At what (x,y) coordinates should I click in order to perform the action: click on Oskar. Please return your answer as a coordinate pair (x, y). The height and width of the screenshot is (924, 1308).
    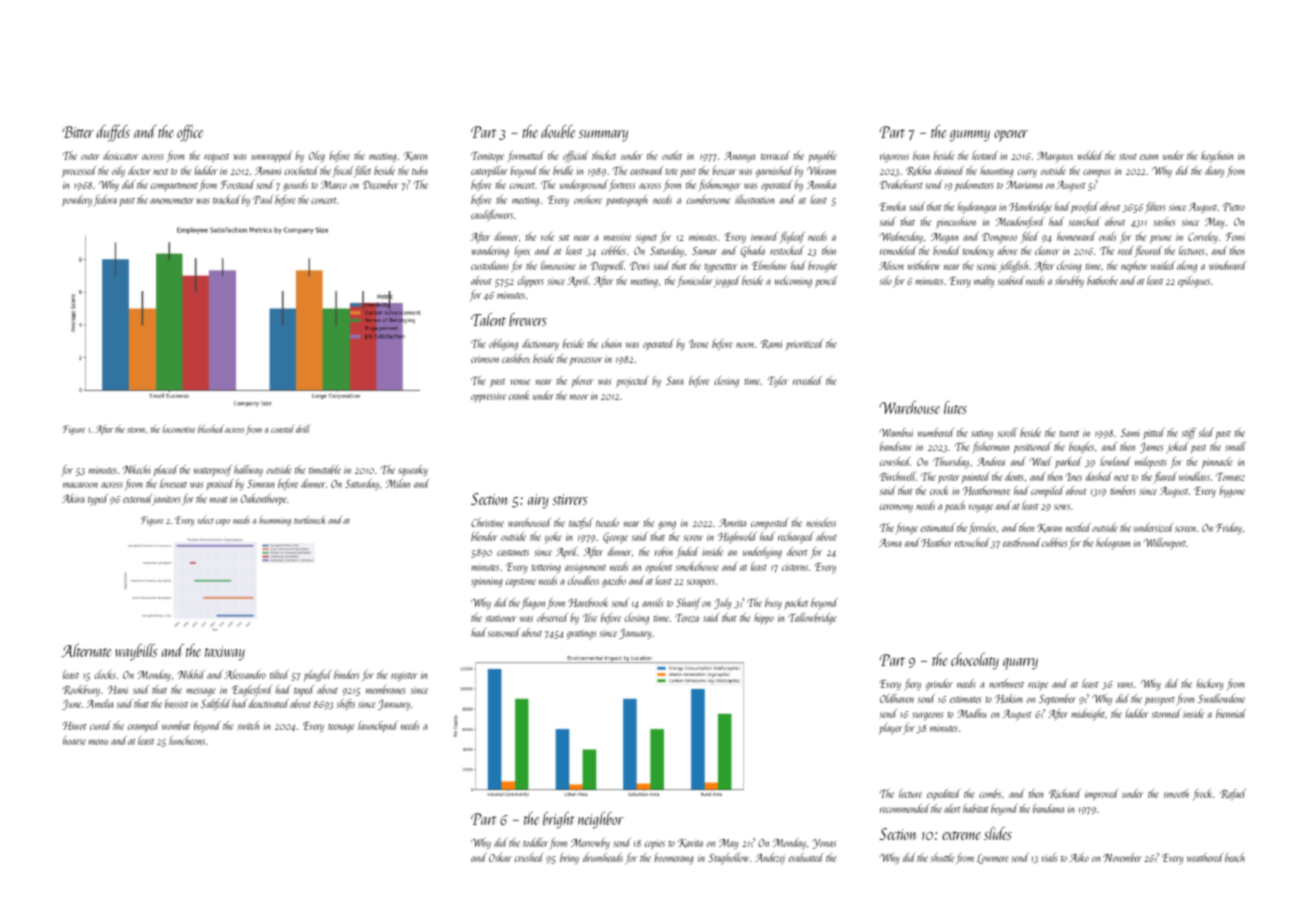
    Looking at the image, I should click on (500, 857).
